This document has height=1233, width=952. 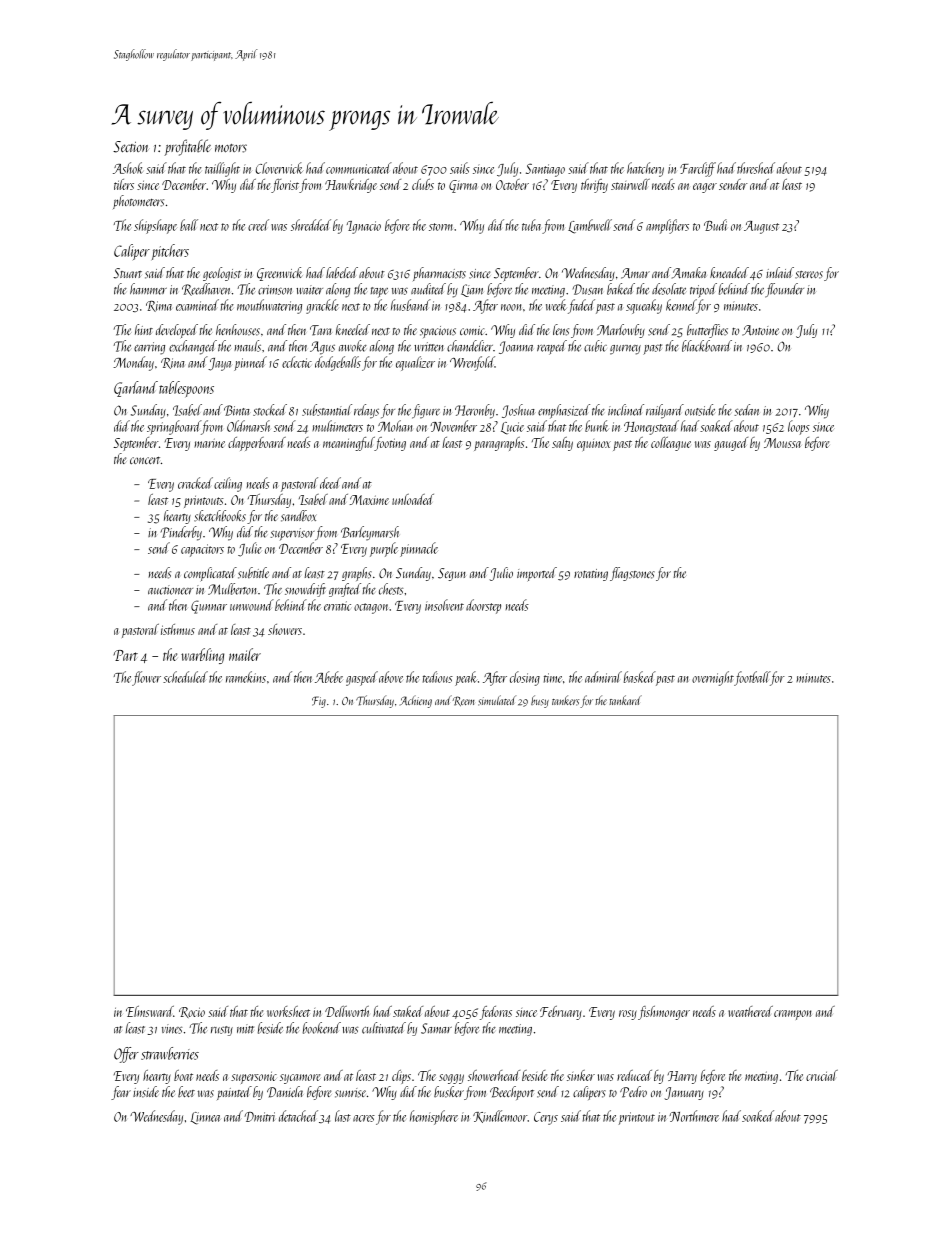 I want to click on fear, so click(x=121, y=1093).
